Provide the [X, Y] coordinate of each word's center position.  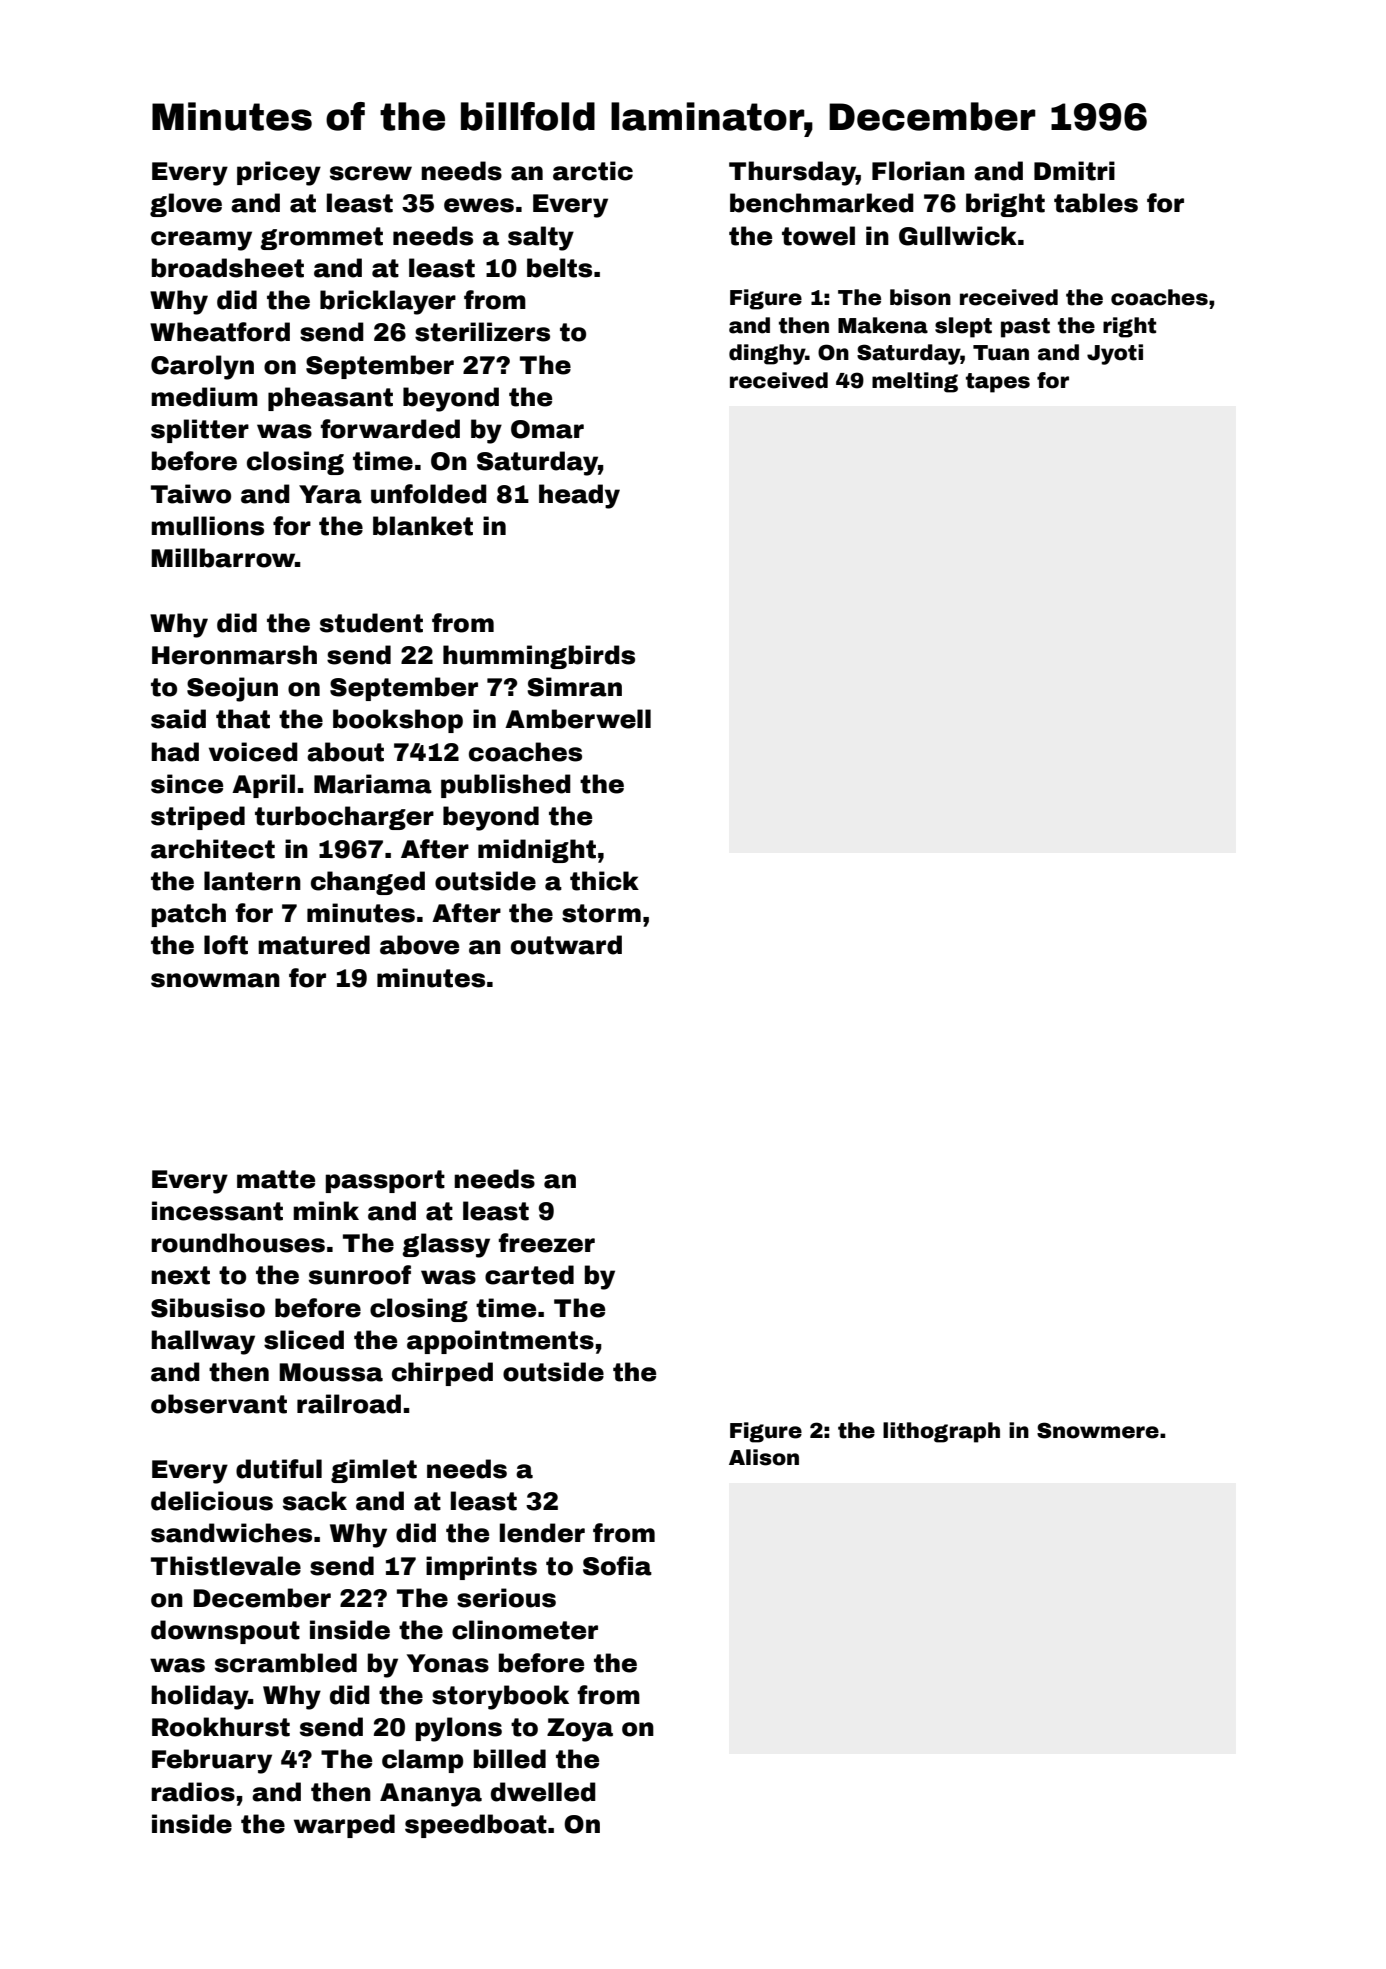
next [180, 1275]
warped [344, 1826]
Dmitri [1074, 171]
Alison [764, 1457]
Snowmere [1098, 1430]
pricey [279, 173]
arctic [593, 171]
